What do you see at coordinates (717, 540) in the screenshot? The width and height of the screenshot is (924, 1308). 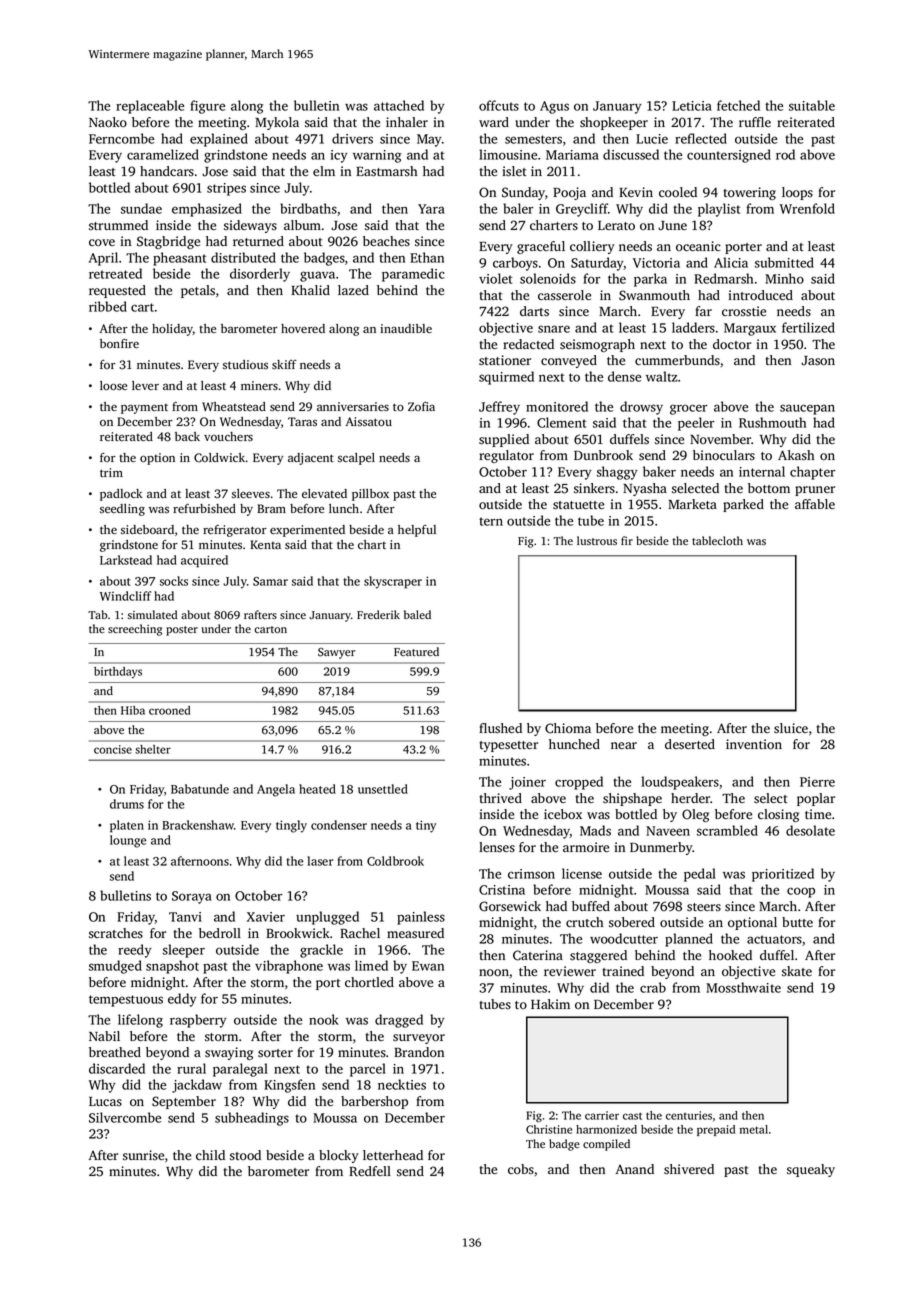 I see `tablecloth` at bounding box center [717, 540].
